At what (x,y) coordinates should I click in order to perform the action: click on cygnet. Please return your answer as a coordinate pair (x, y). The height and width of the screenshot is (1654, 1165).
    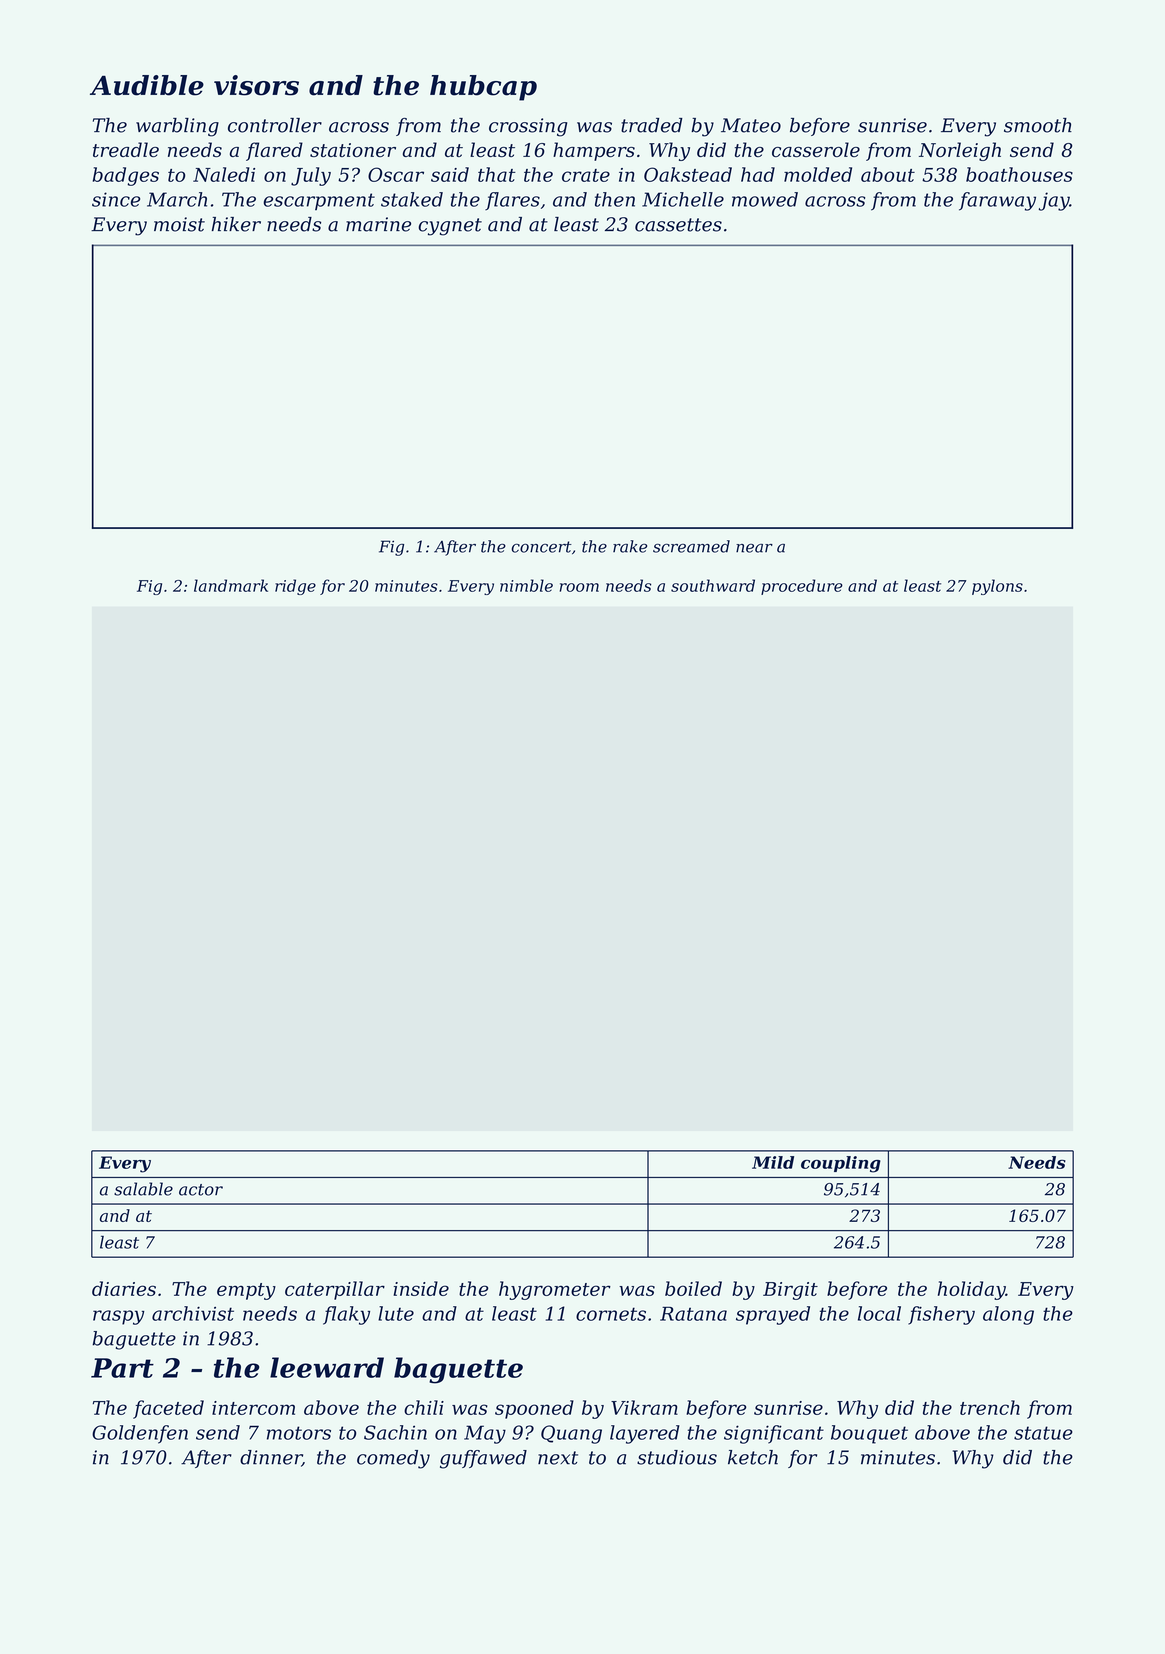
    Looking at the image, I should click on (450, 227).
